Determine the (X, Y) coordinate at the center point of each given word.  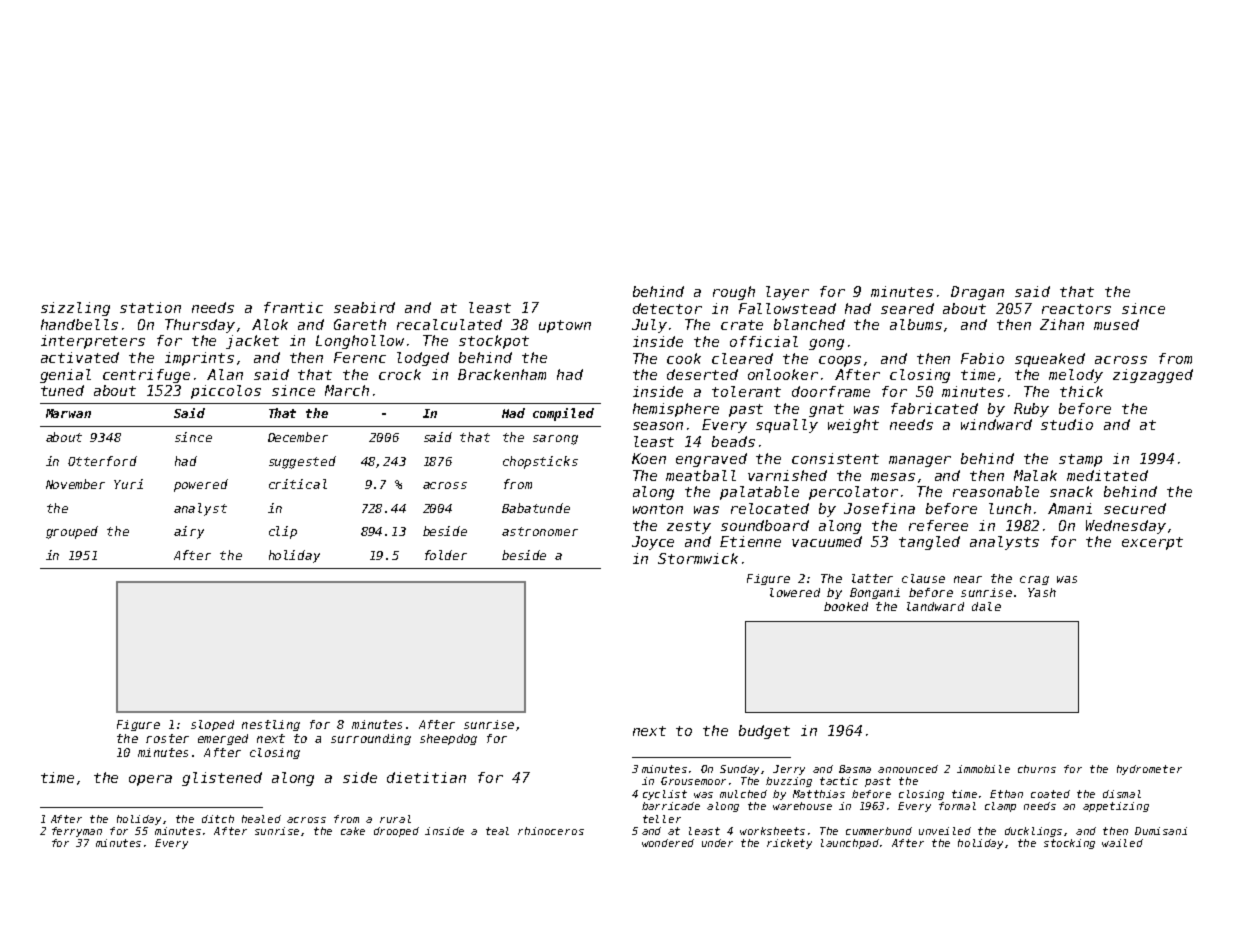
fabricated (934, 408)
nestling (271, 725)
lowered (795, 592)
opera (150, 780)
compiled (563, 414)
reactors (1076, 309)
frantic (293, 307)
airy (189, 532)
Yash (1042, 592)
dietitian (426, 777)
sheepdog (448, 739)
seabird (364, 307)
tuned (62, 390)
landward (935, 606)
